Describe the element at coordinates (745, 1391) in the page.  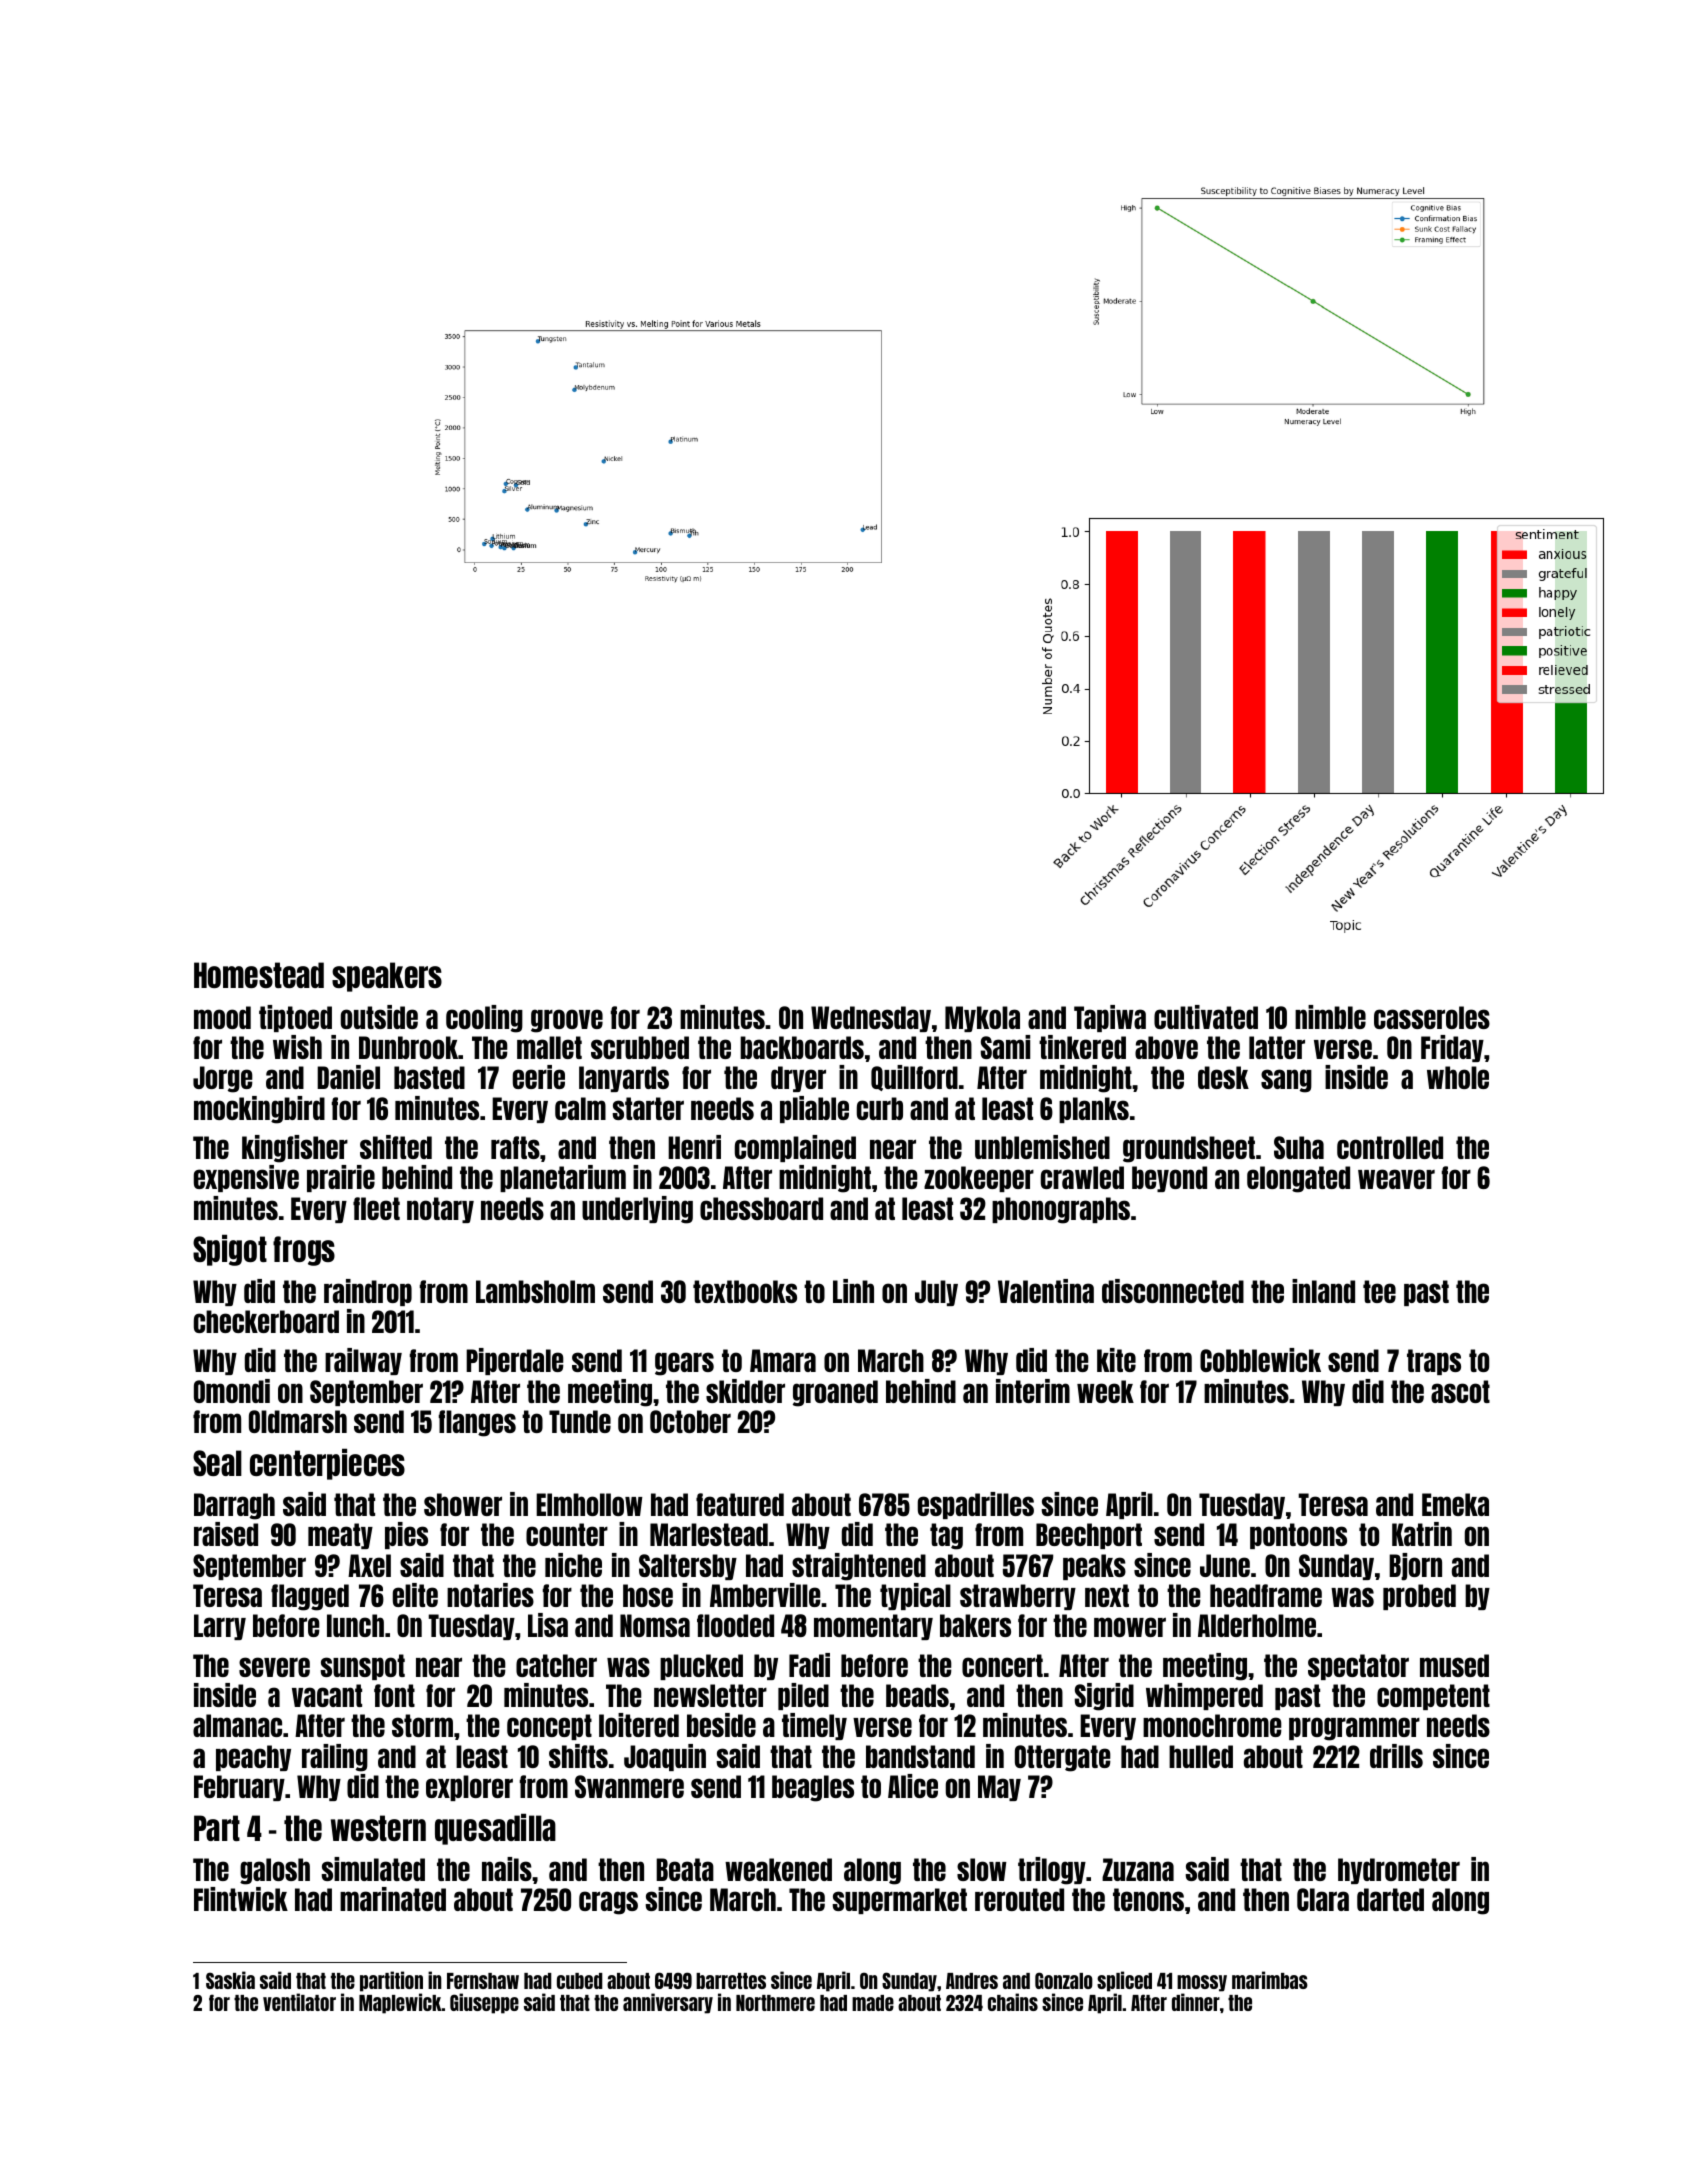
I see `skidder` at that location.
